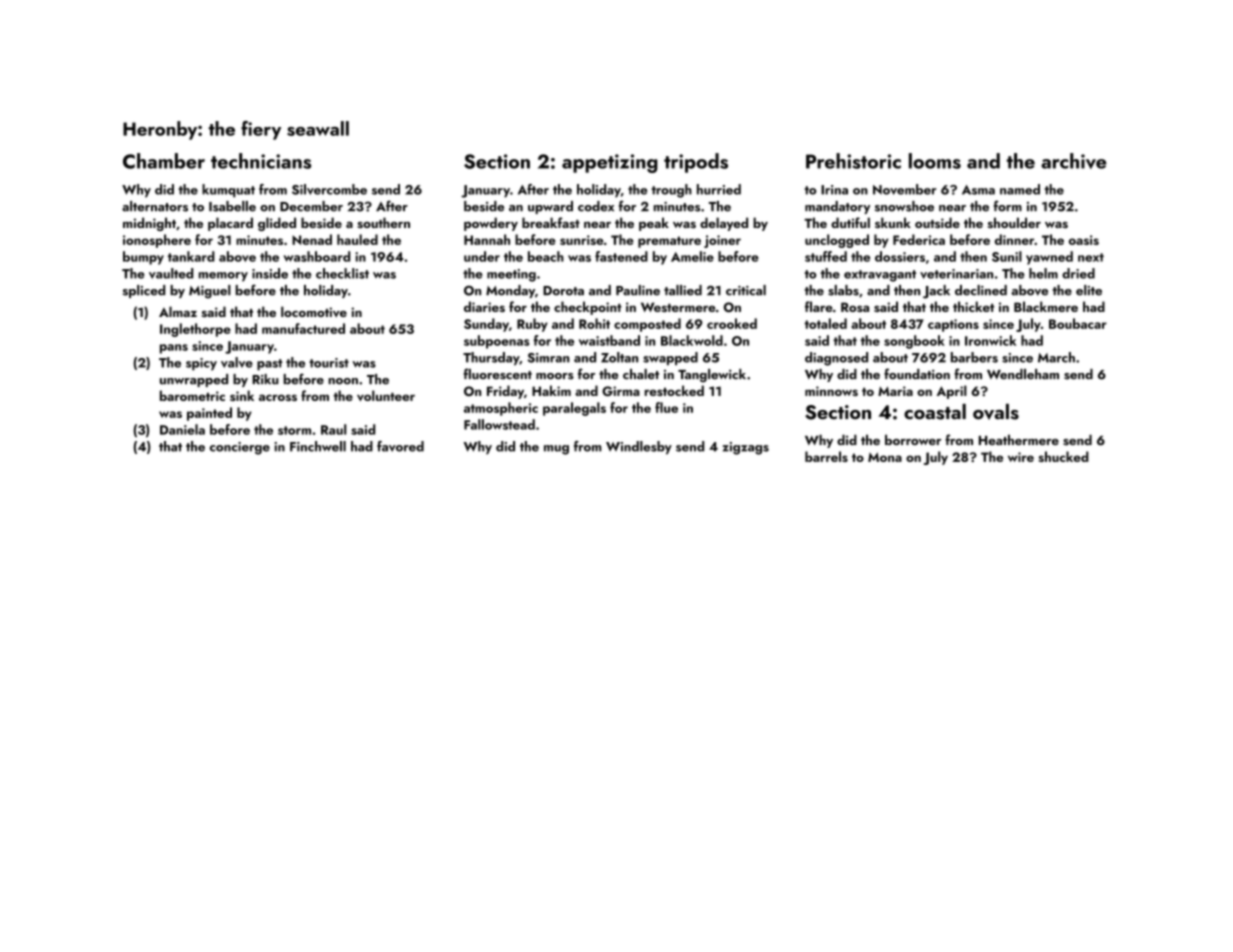  I want to click on washboard, so click(317, 256).
